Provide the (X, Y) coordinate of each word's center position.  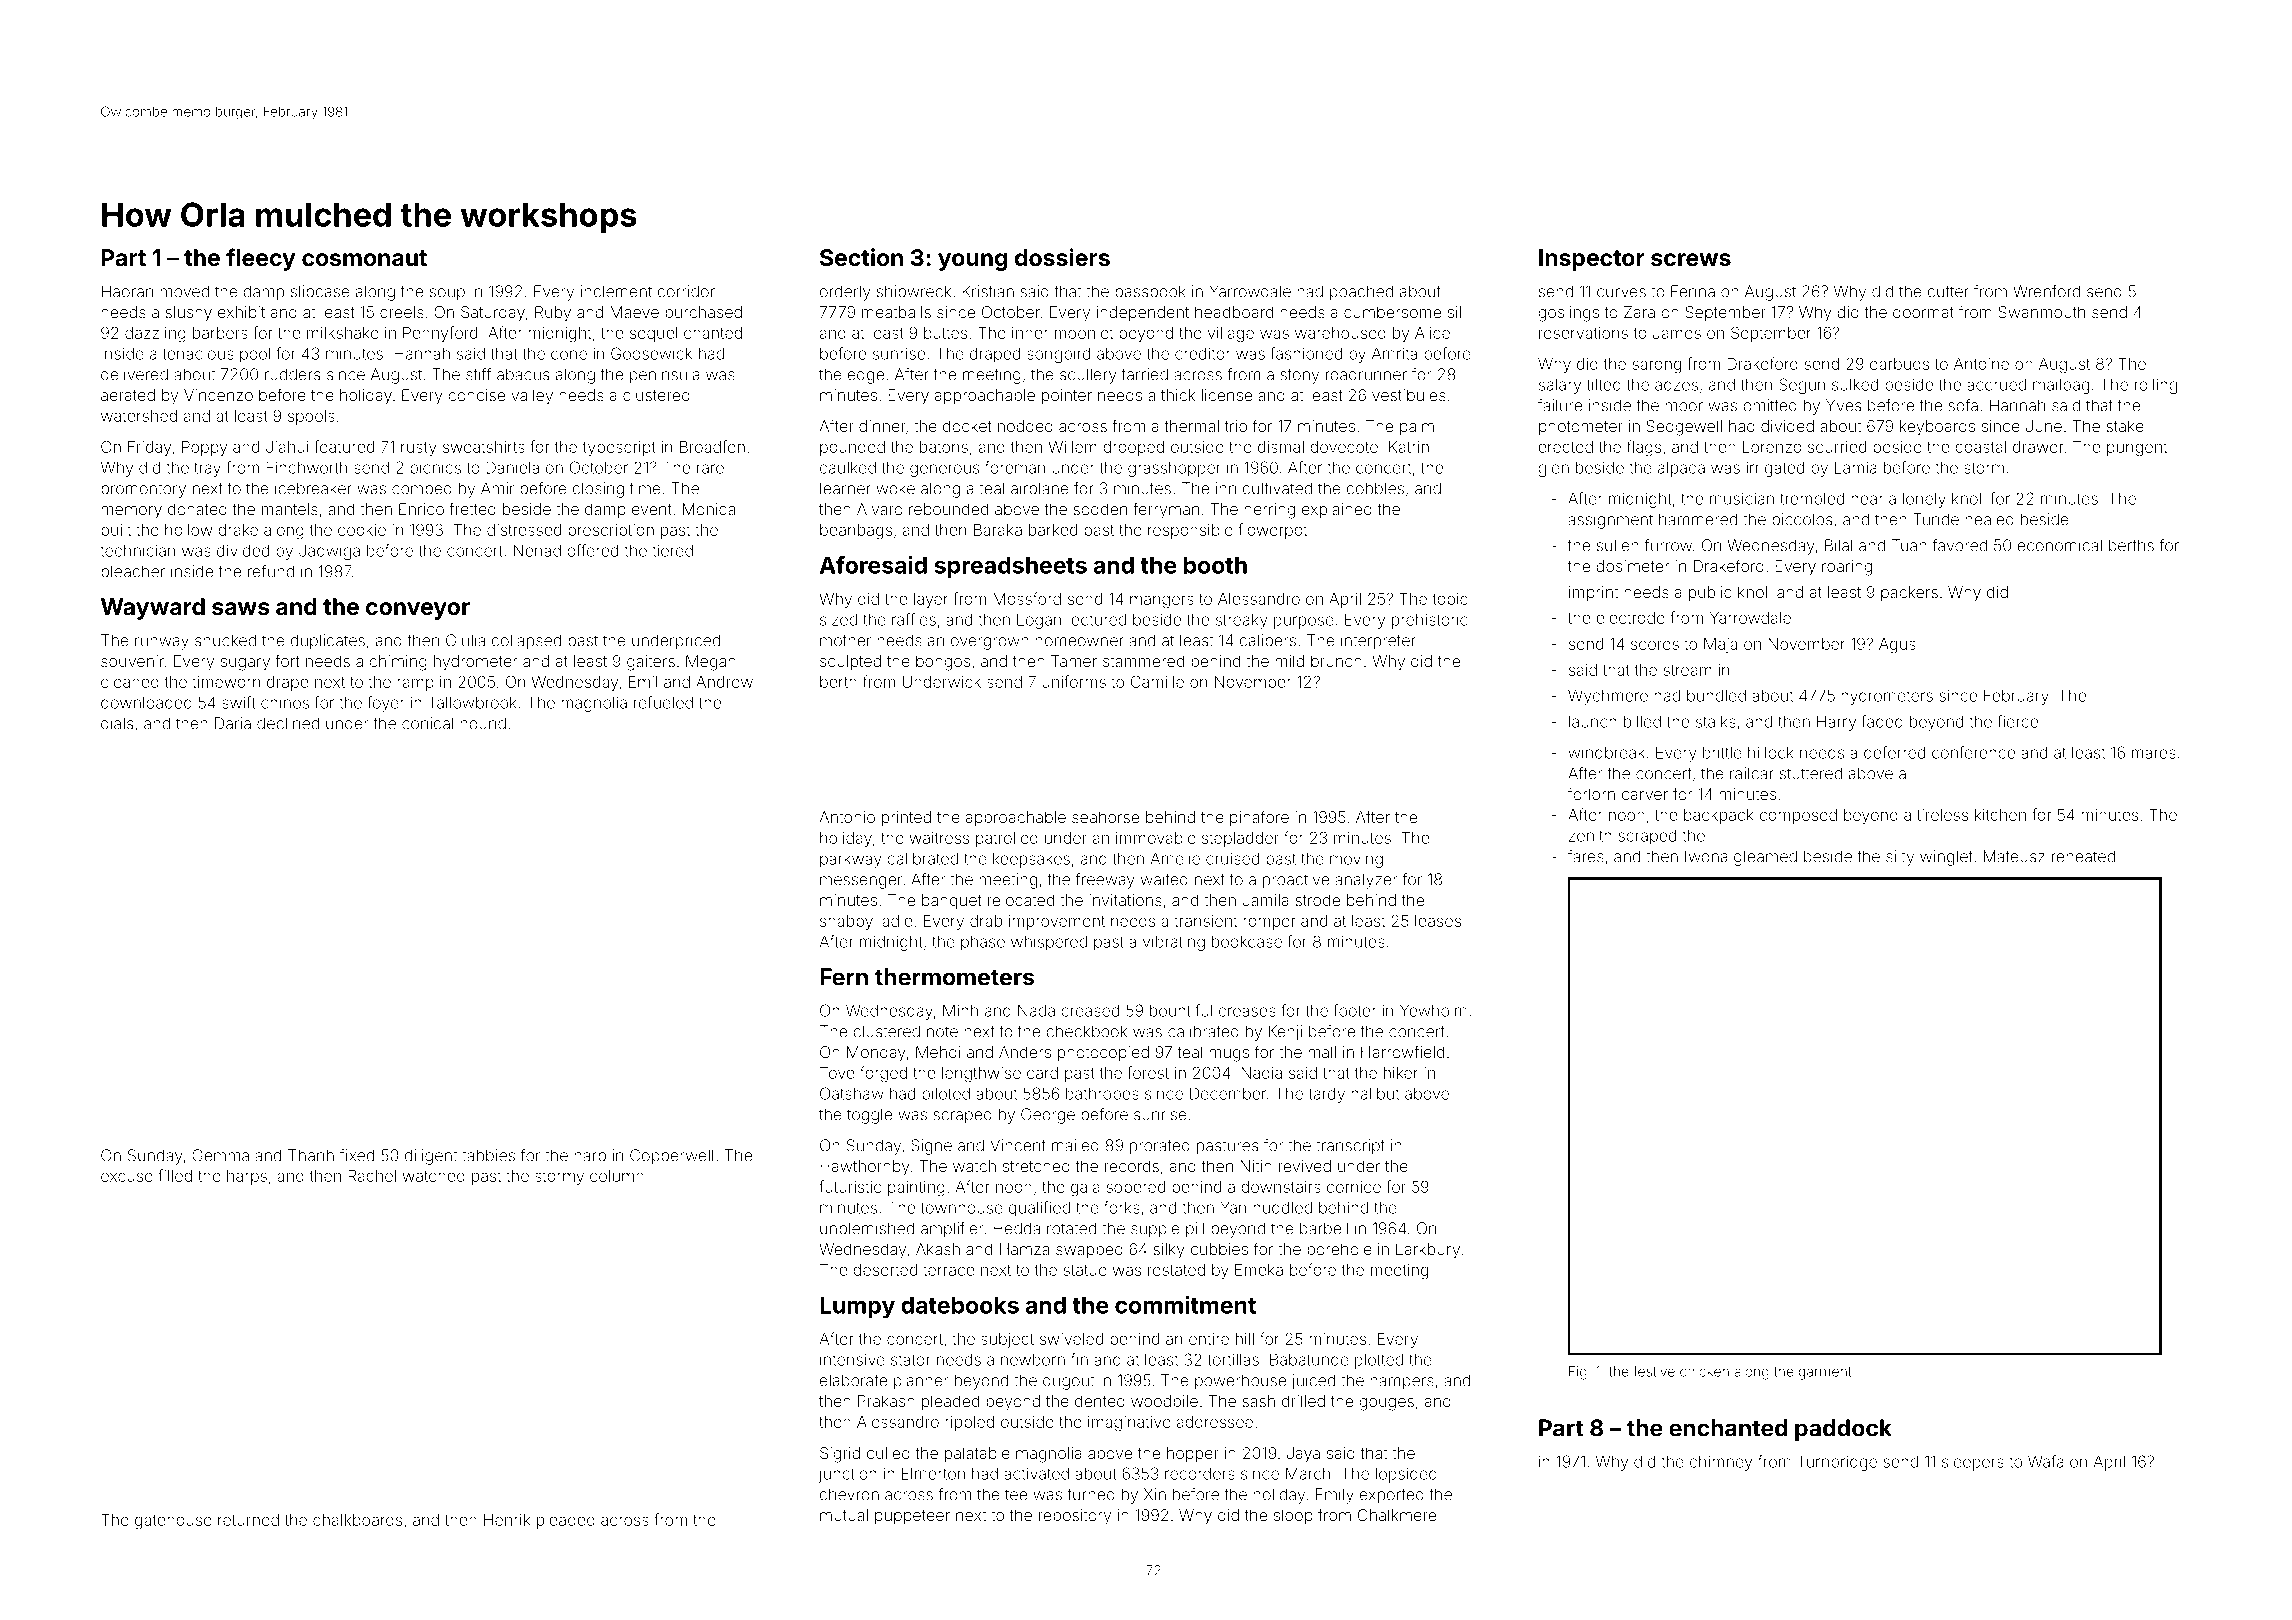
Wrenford (2046, 291)
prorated (1160, 1147)
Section (861, 257)
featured (344, 446)
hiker (1401, 1073)
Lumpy (857, 1307)
